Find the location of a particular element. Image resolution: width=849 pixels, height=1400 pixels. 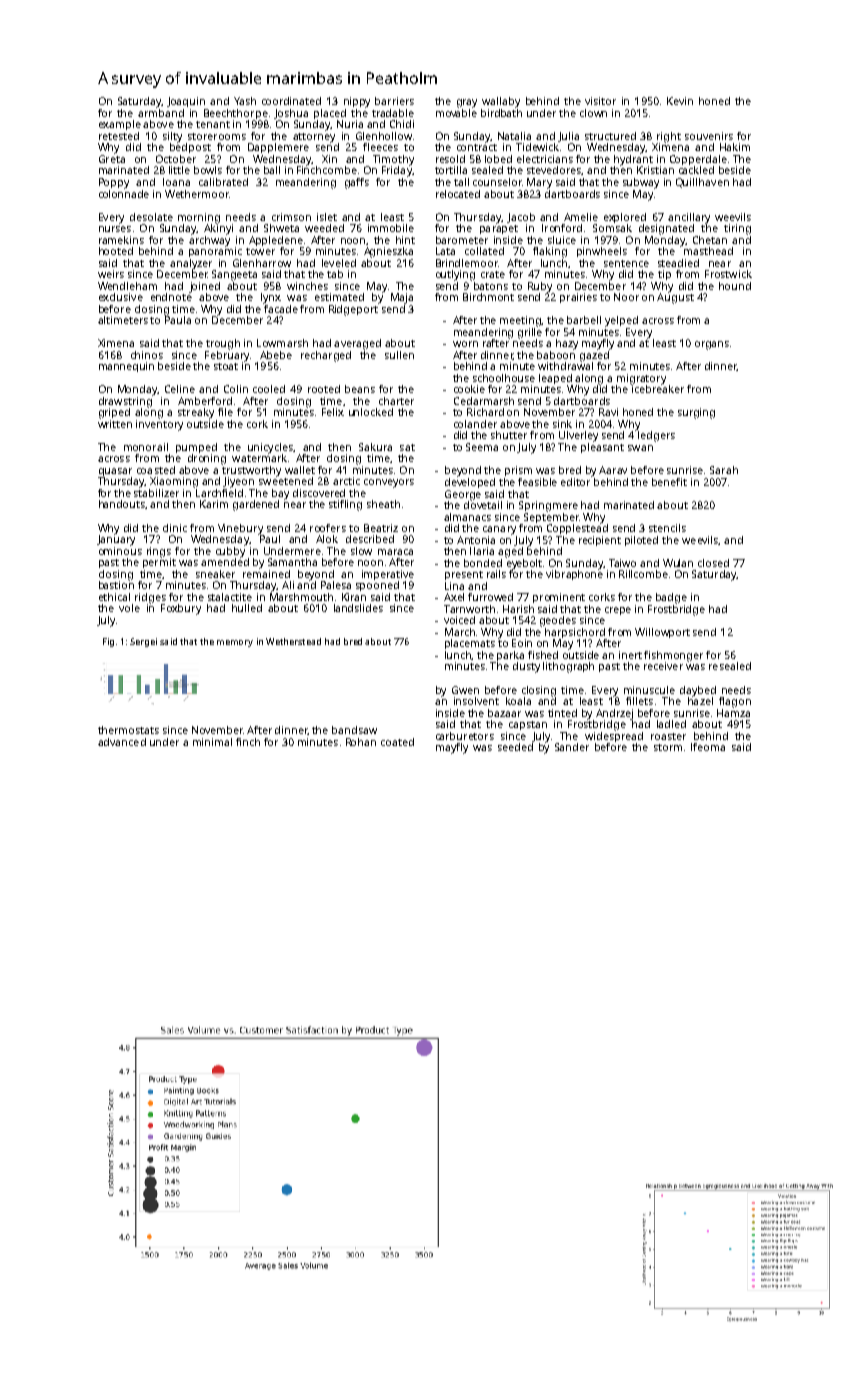

memory is located at coordinates (235, 643).
